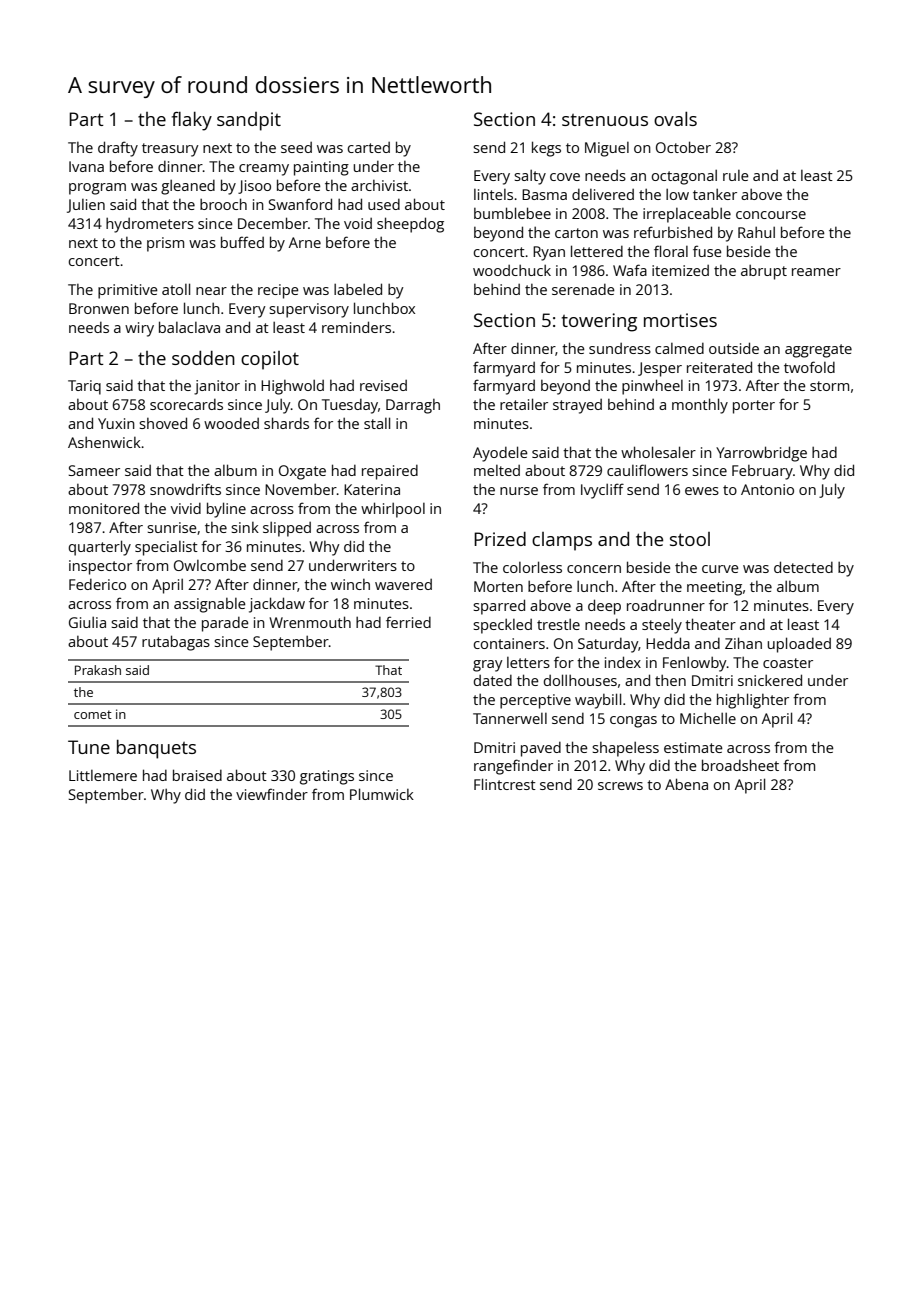 This screenshot has height=1308, width=924. I want to click on carted, so click(369, 147).
